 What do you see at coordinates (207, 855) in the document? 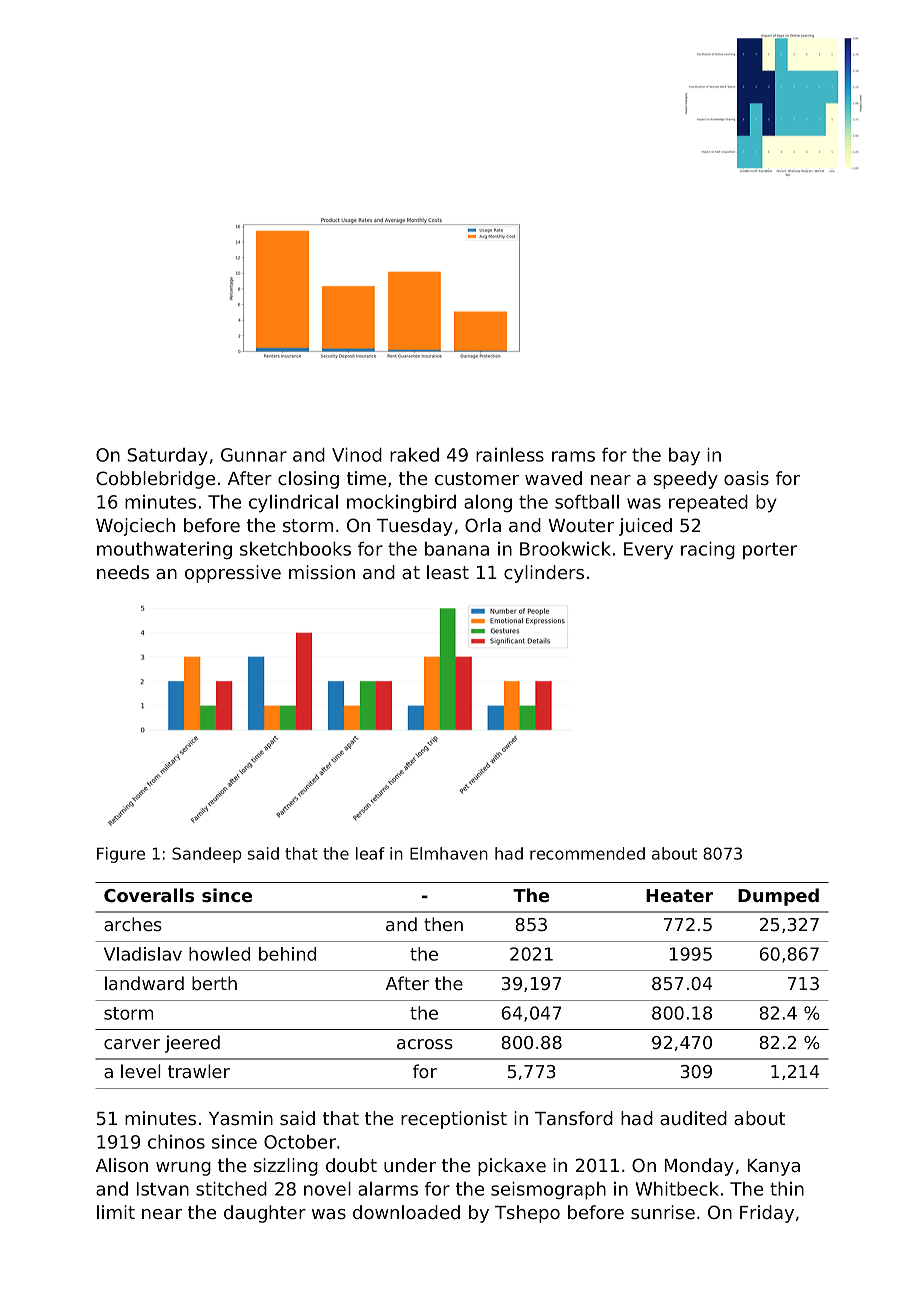
I see `Sandeep` at bounding box center [207, 855].
